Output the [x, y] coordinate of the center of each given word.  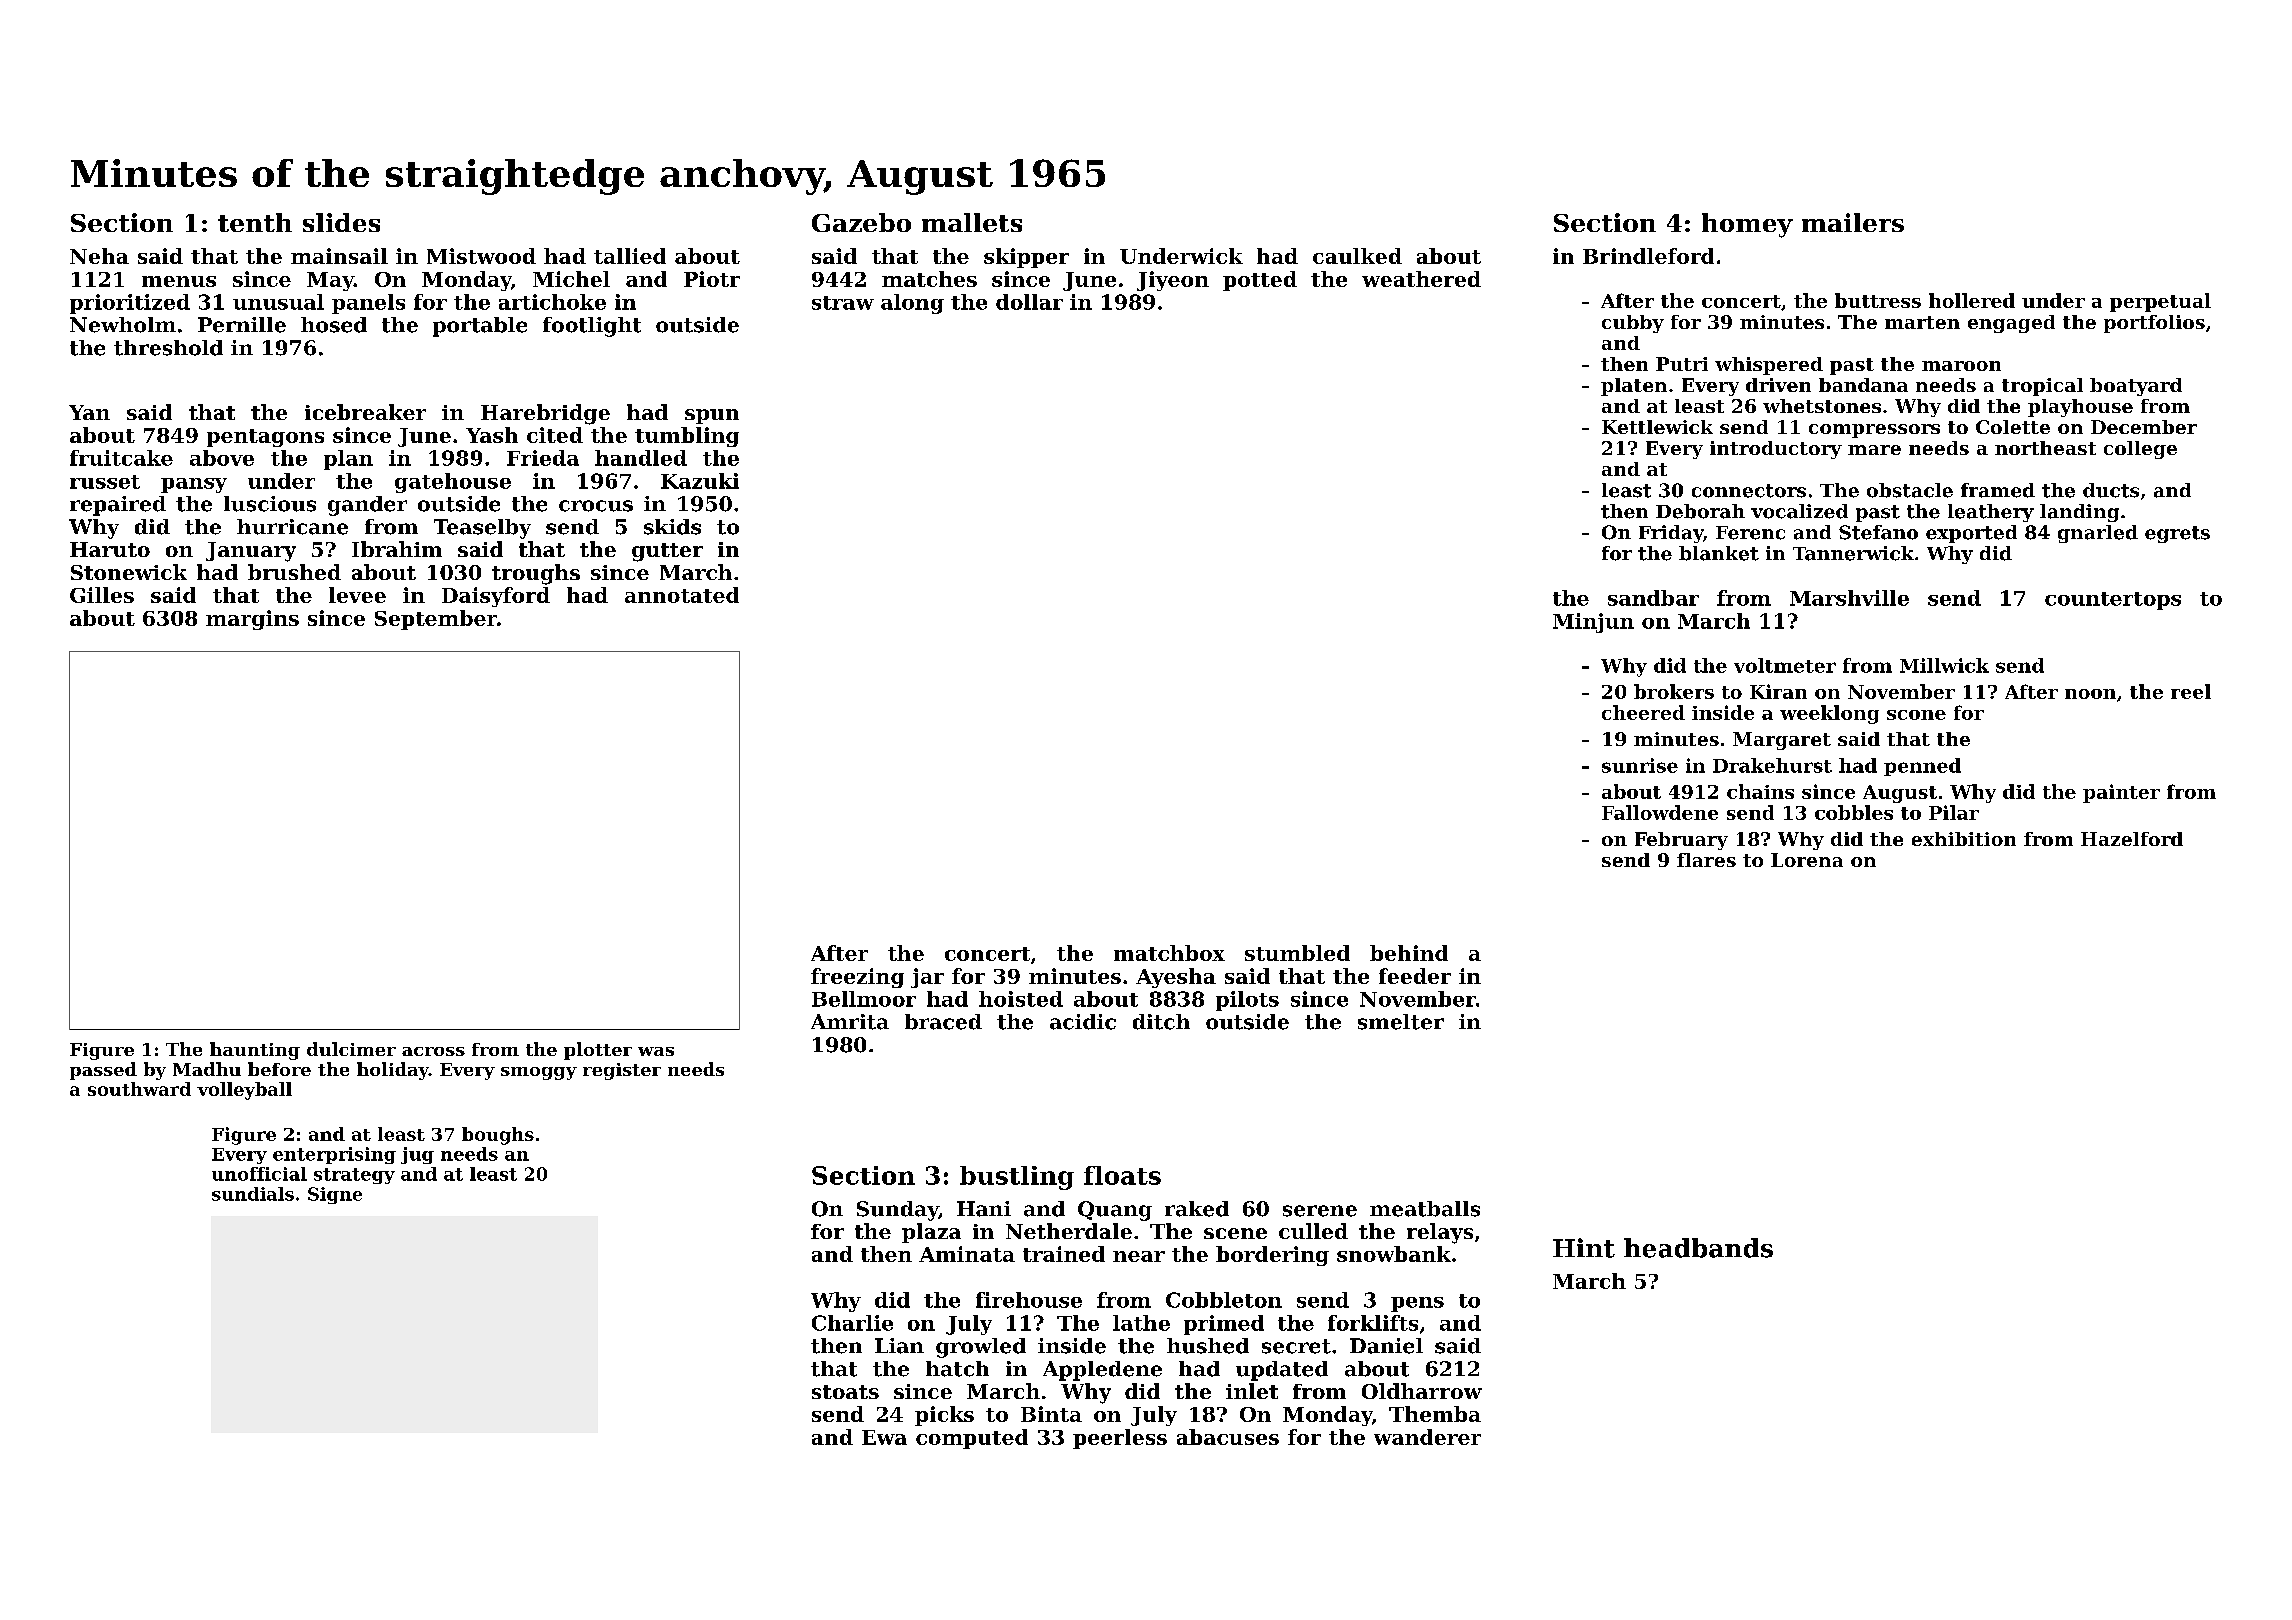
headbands [1698, 1248]
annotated [682, 595]
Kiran [1778, 691]
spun [712, 416]
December [2144, 427]
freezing [857, 978]
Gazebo [861, 222]
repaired [118, 506]
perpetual [2160, 302]
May [330, 281]
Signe [335, 1195]
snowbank [1394, 1254]
